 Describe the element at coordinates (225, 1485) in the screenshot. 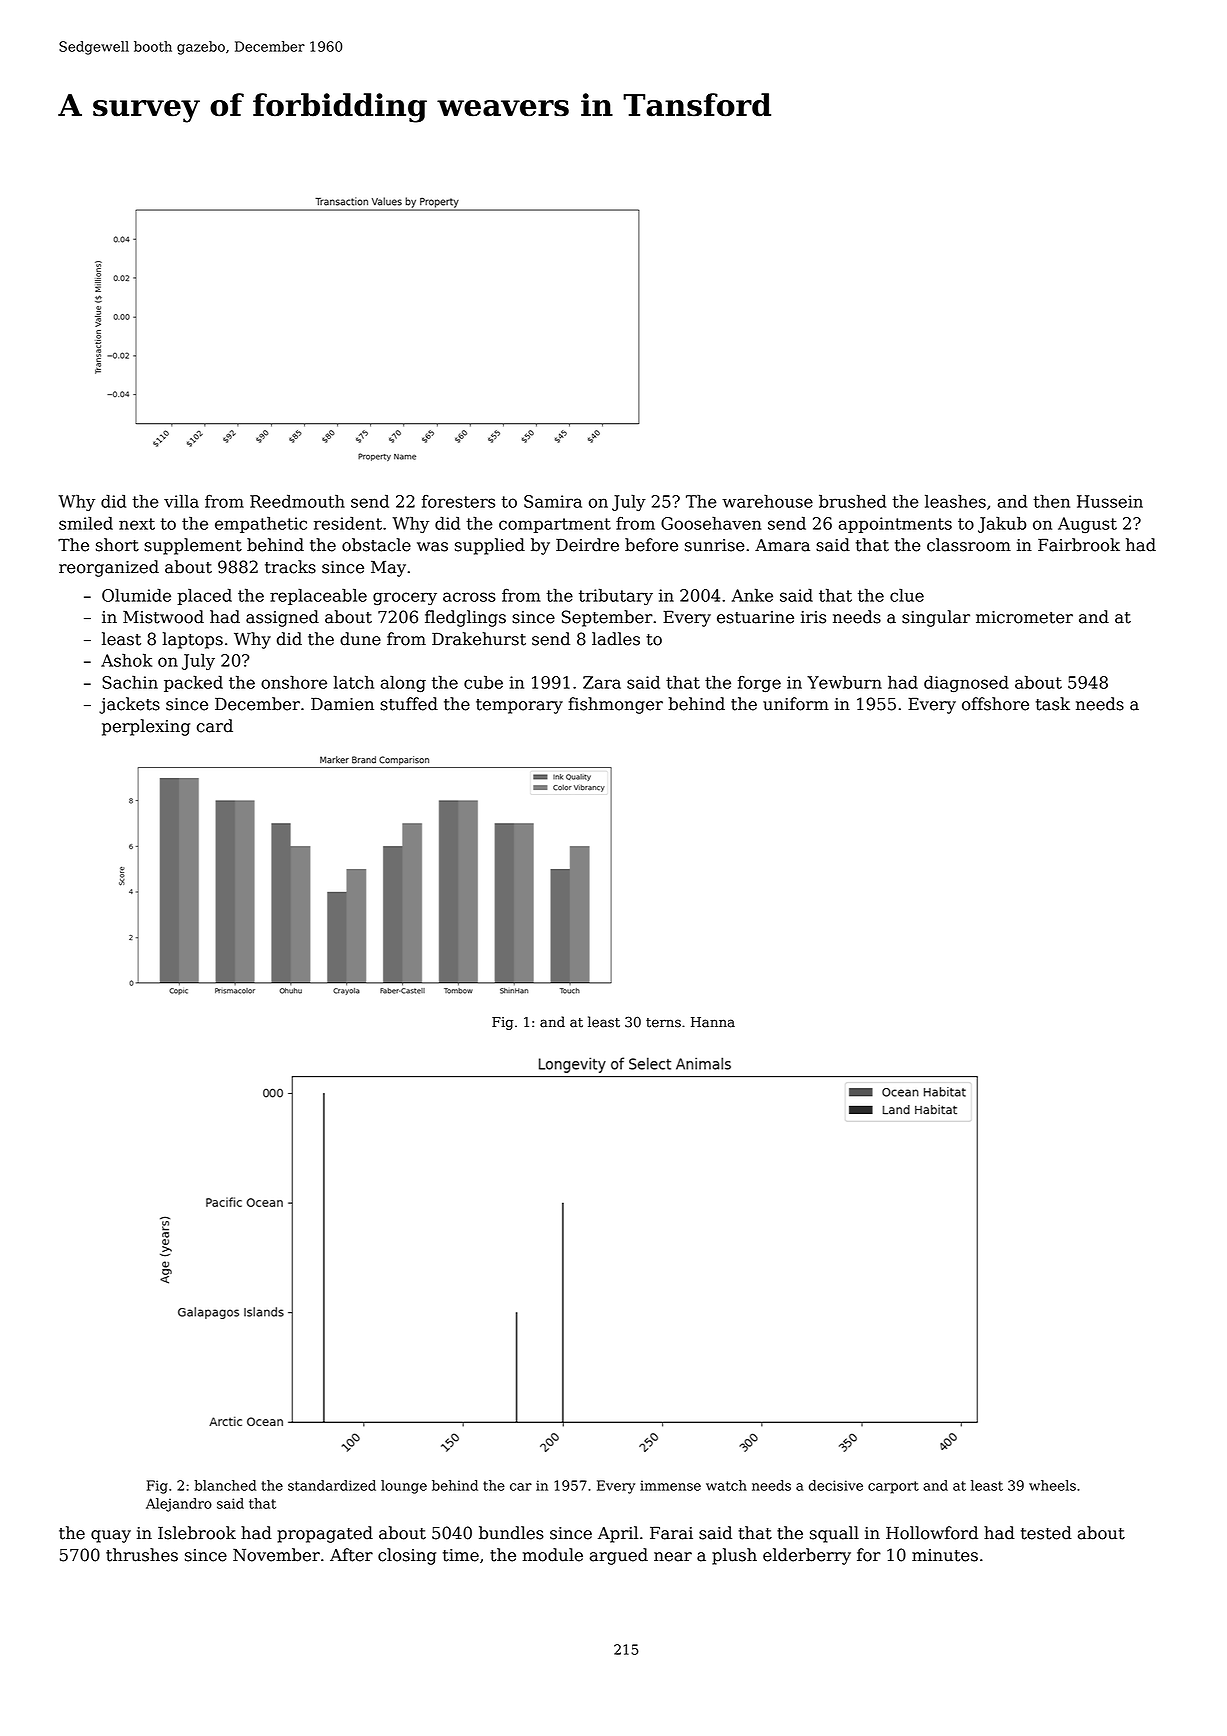

I see `blanched` at that location.
